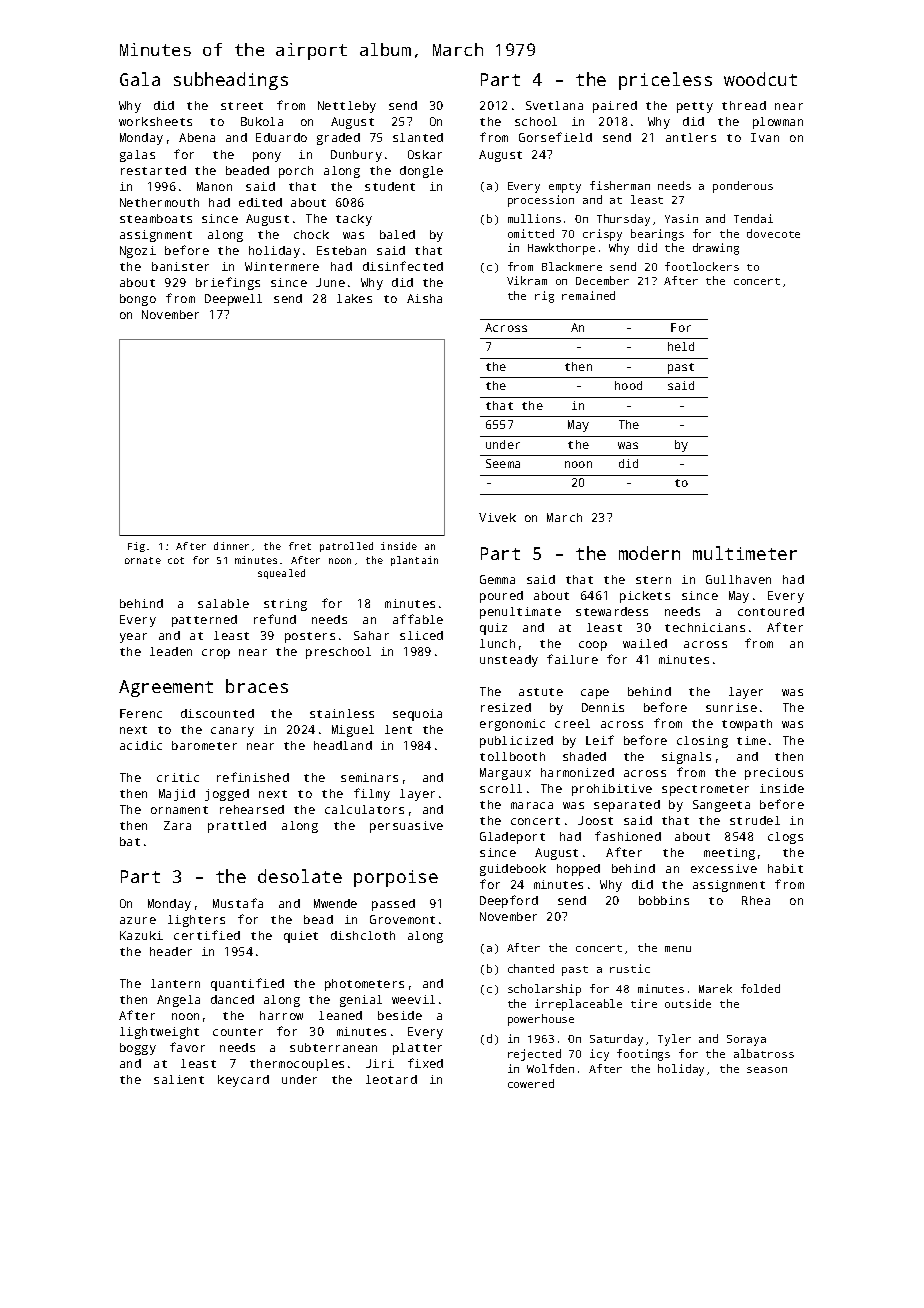 The height and width of the screenshot is (1308, 924). Describe the element at coordinates (155, 121) in the screenshot. I see `worksheets` at that location.
